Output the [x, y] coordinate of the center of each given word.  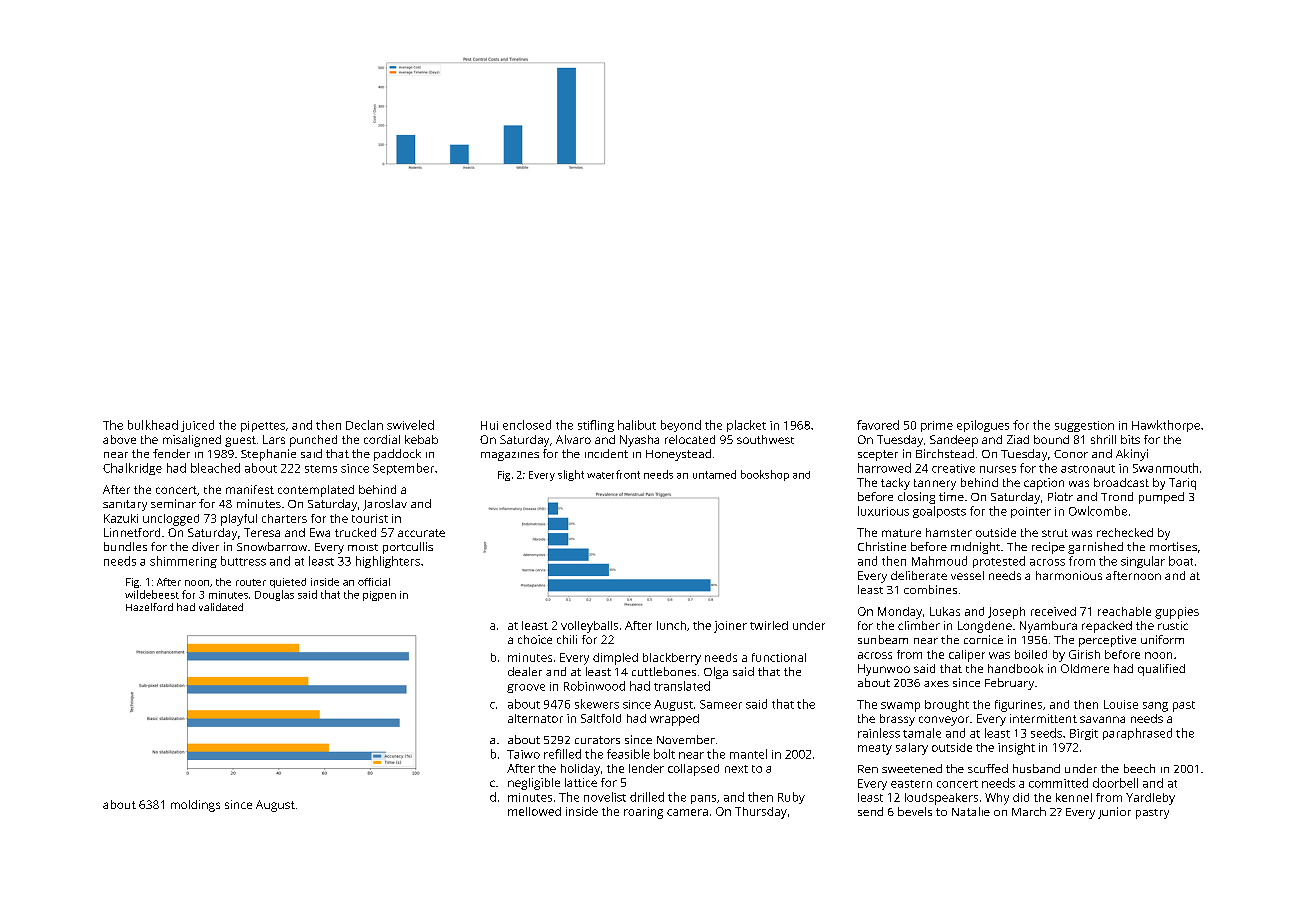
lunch [671, 625]
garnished [1095, 548]
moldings [195, 806]
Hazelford [149, 607]
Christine [882, 546]
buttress [243, 561]
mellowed [534, 811]
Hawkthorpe [1166, 426]
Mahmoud [939, 561]
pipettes [263, 426]
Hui [489, 425]
